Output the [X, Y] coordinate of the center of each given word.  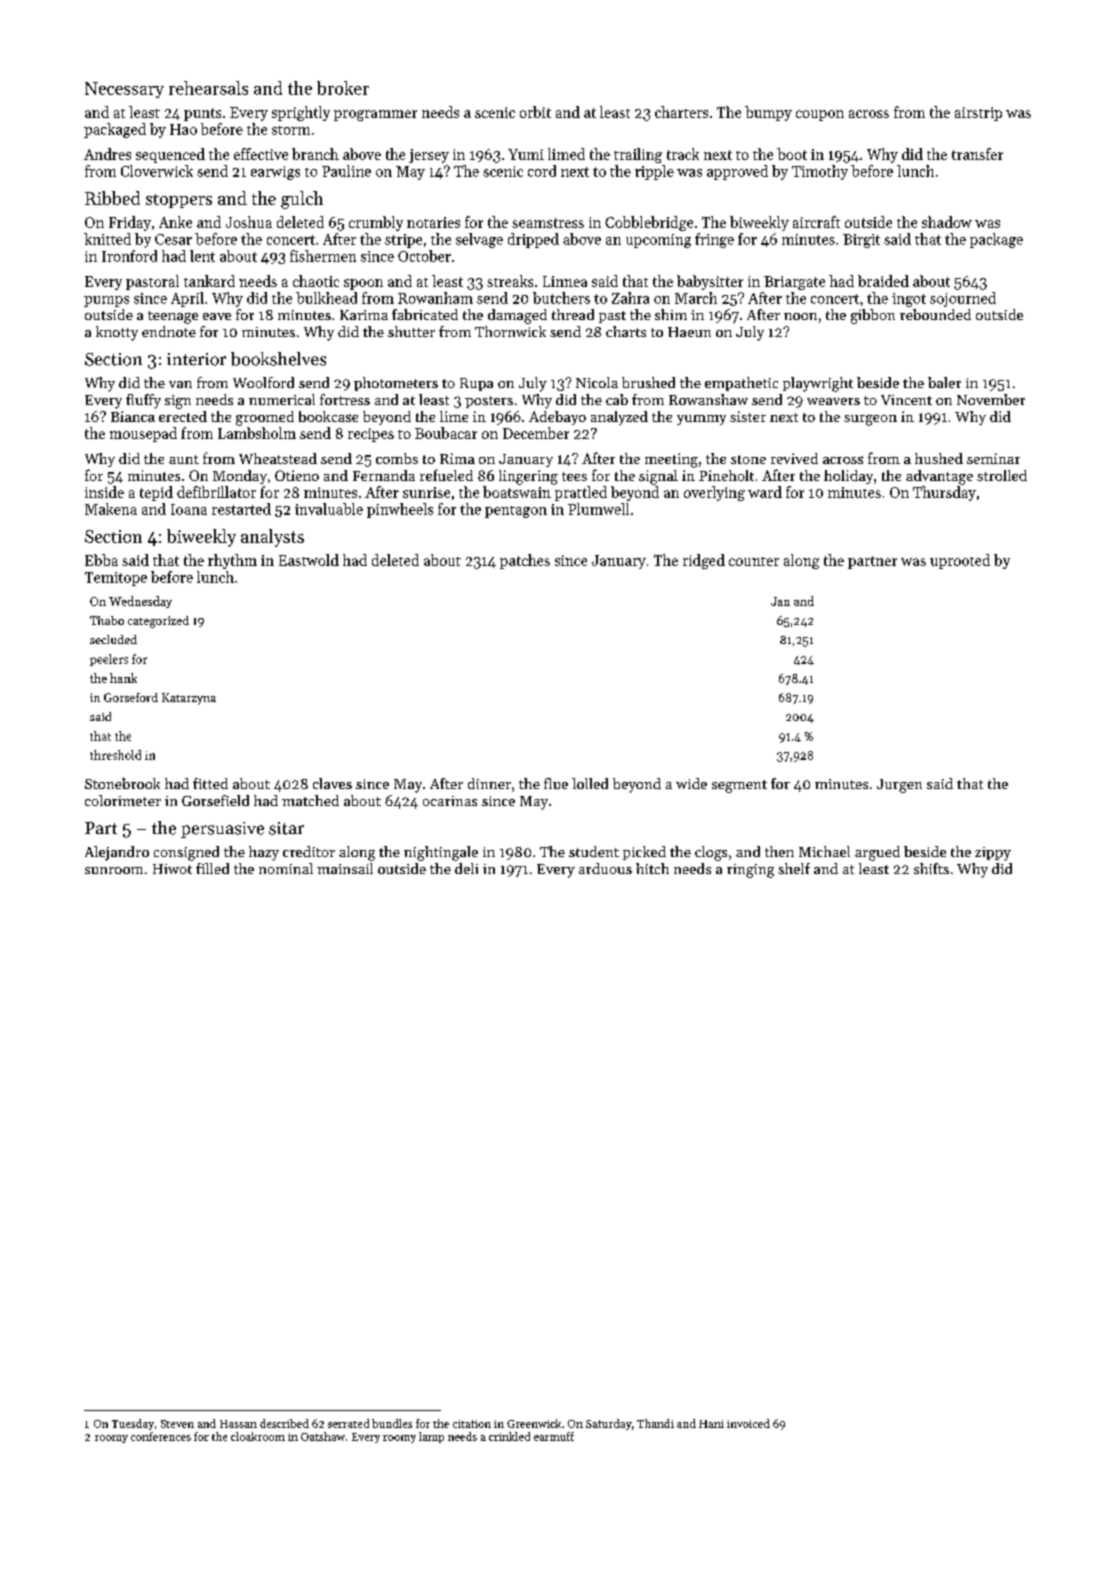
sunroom [114, 870]
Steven [177, 1424]
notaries [433, 222]
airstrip [978, 114]
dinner [489, 783]
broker [343, 88]
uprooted [960, 561]
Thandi [655, 1423]
